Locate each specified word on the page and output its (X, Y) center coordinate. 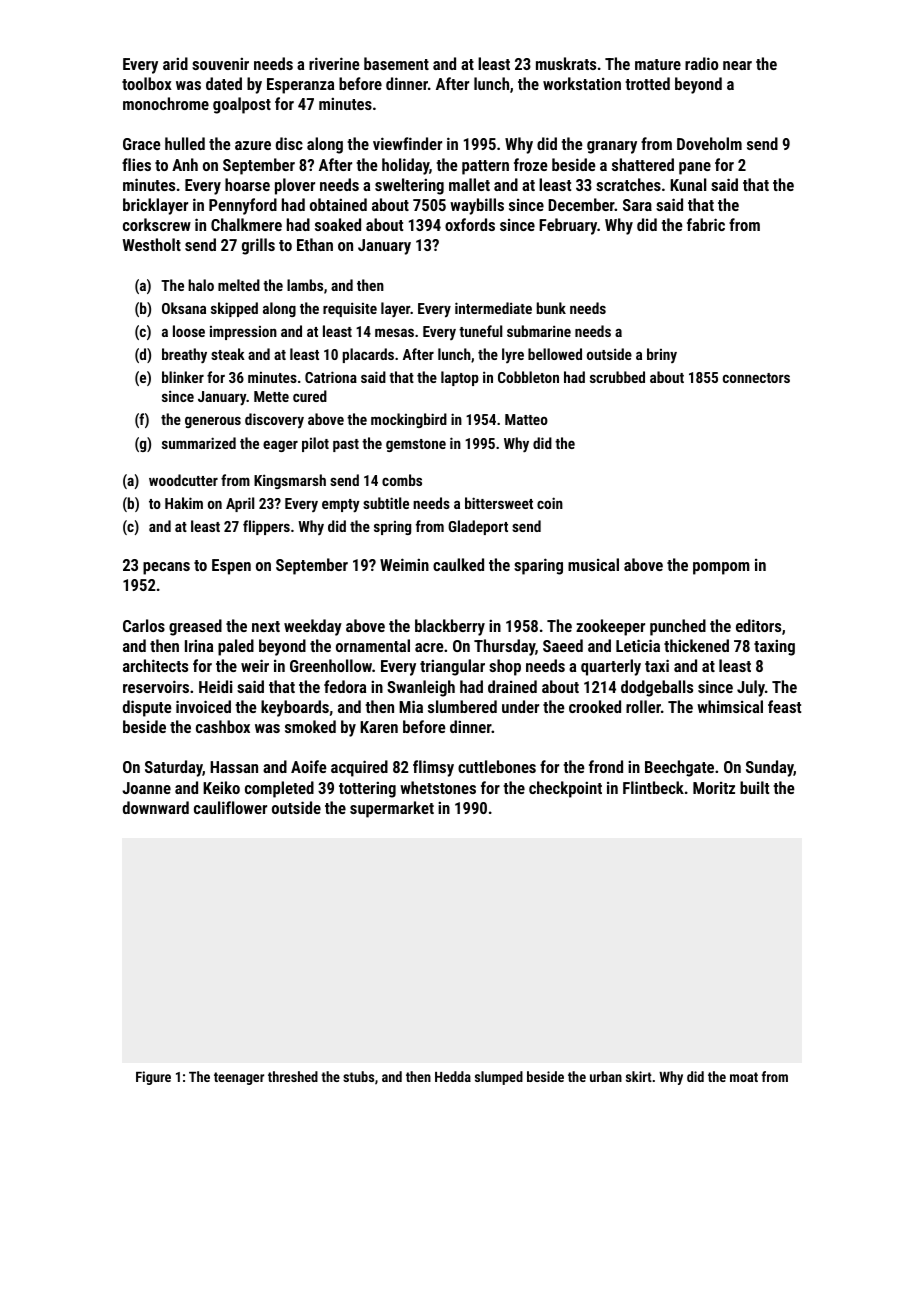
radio (701, 63)
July (751, 688)
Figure (153, 1078)
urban (606, 1076)
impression (243, 333)
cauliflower (230, 807)
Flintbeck (653, 787)
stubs (358, 1076)
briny (662, 355)
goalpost (242, 105)
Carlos (144, 625)
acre (429, 647)
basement (396, 63)
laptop (460, 378)
